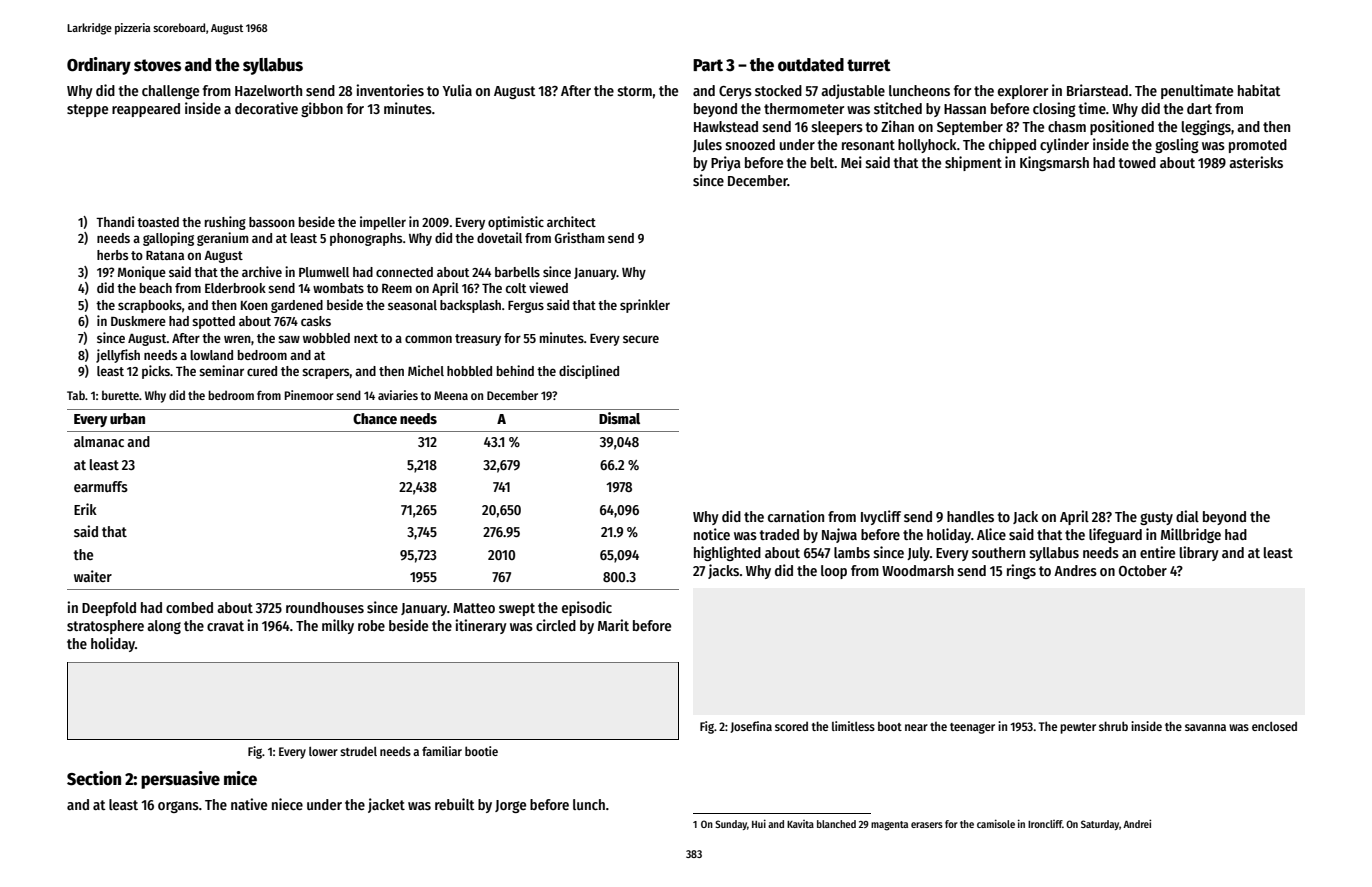 The height and width of the image is (887, 1372). Describe the element at coordinates (708, 65) in the image. I see `Part` at that location.
